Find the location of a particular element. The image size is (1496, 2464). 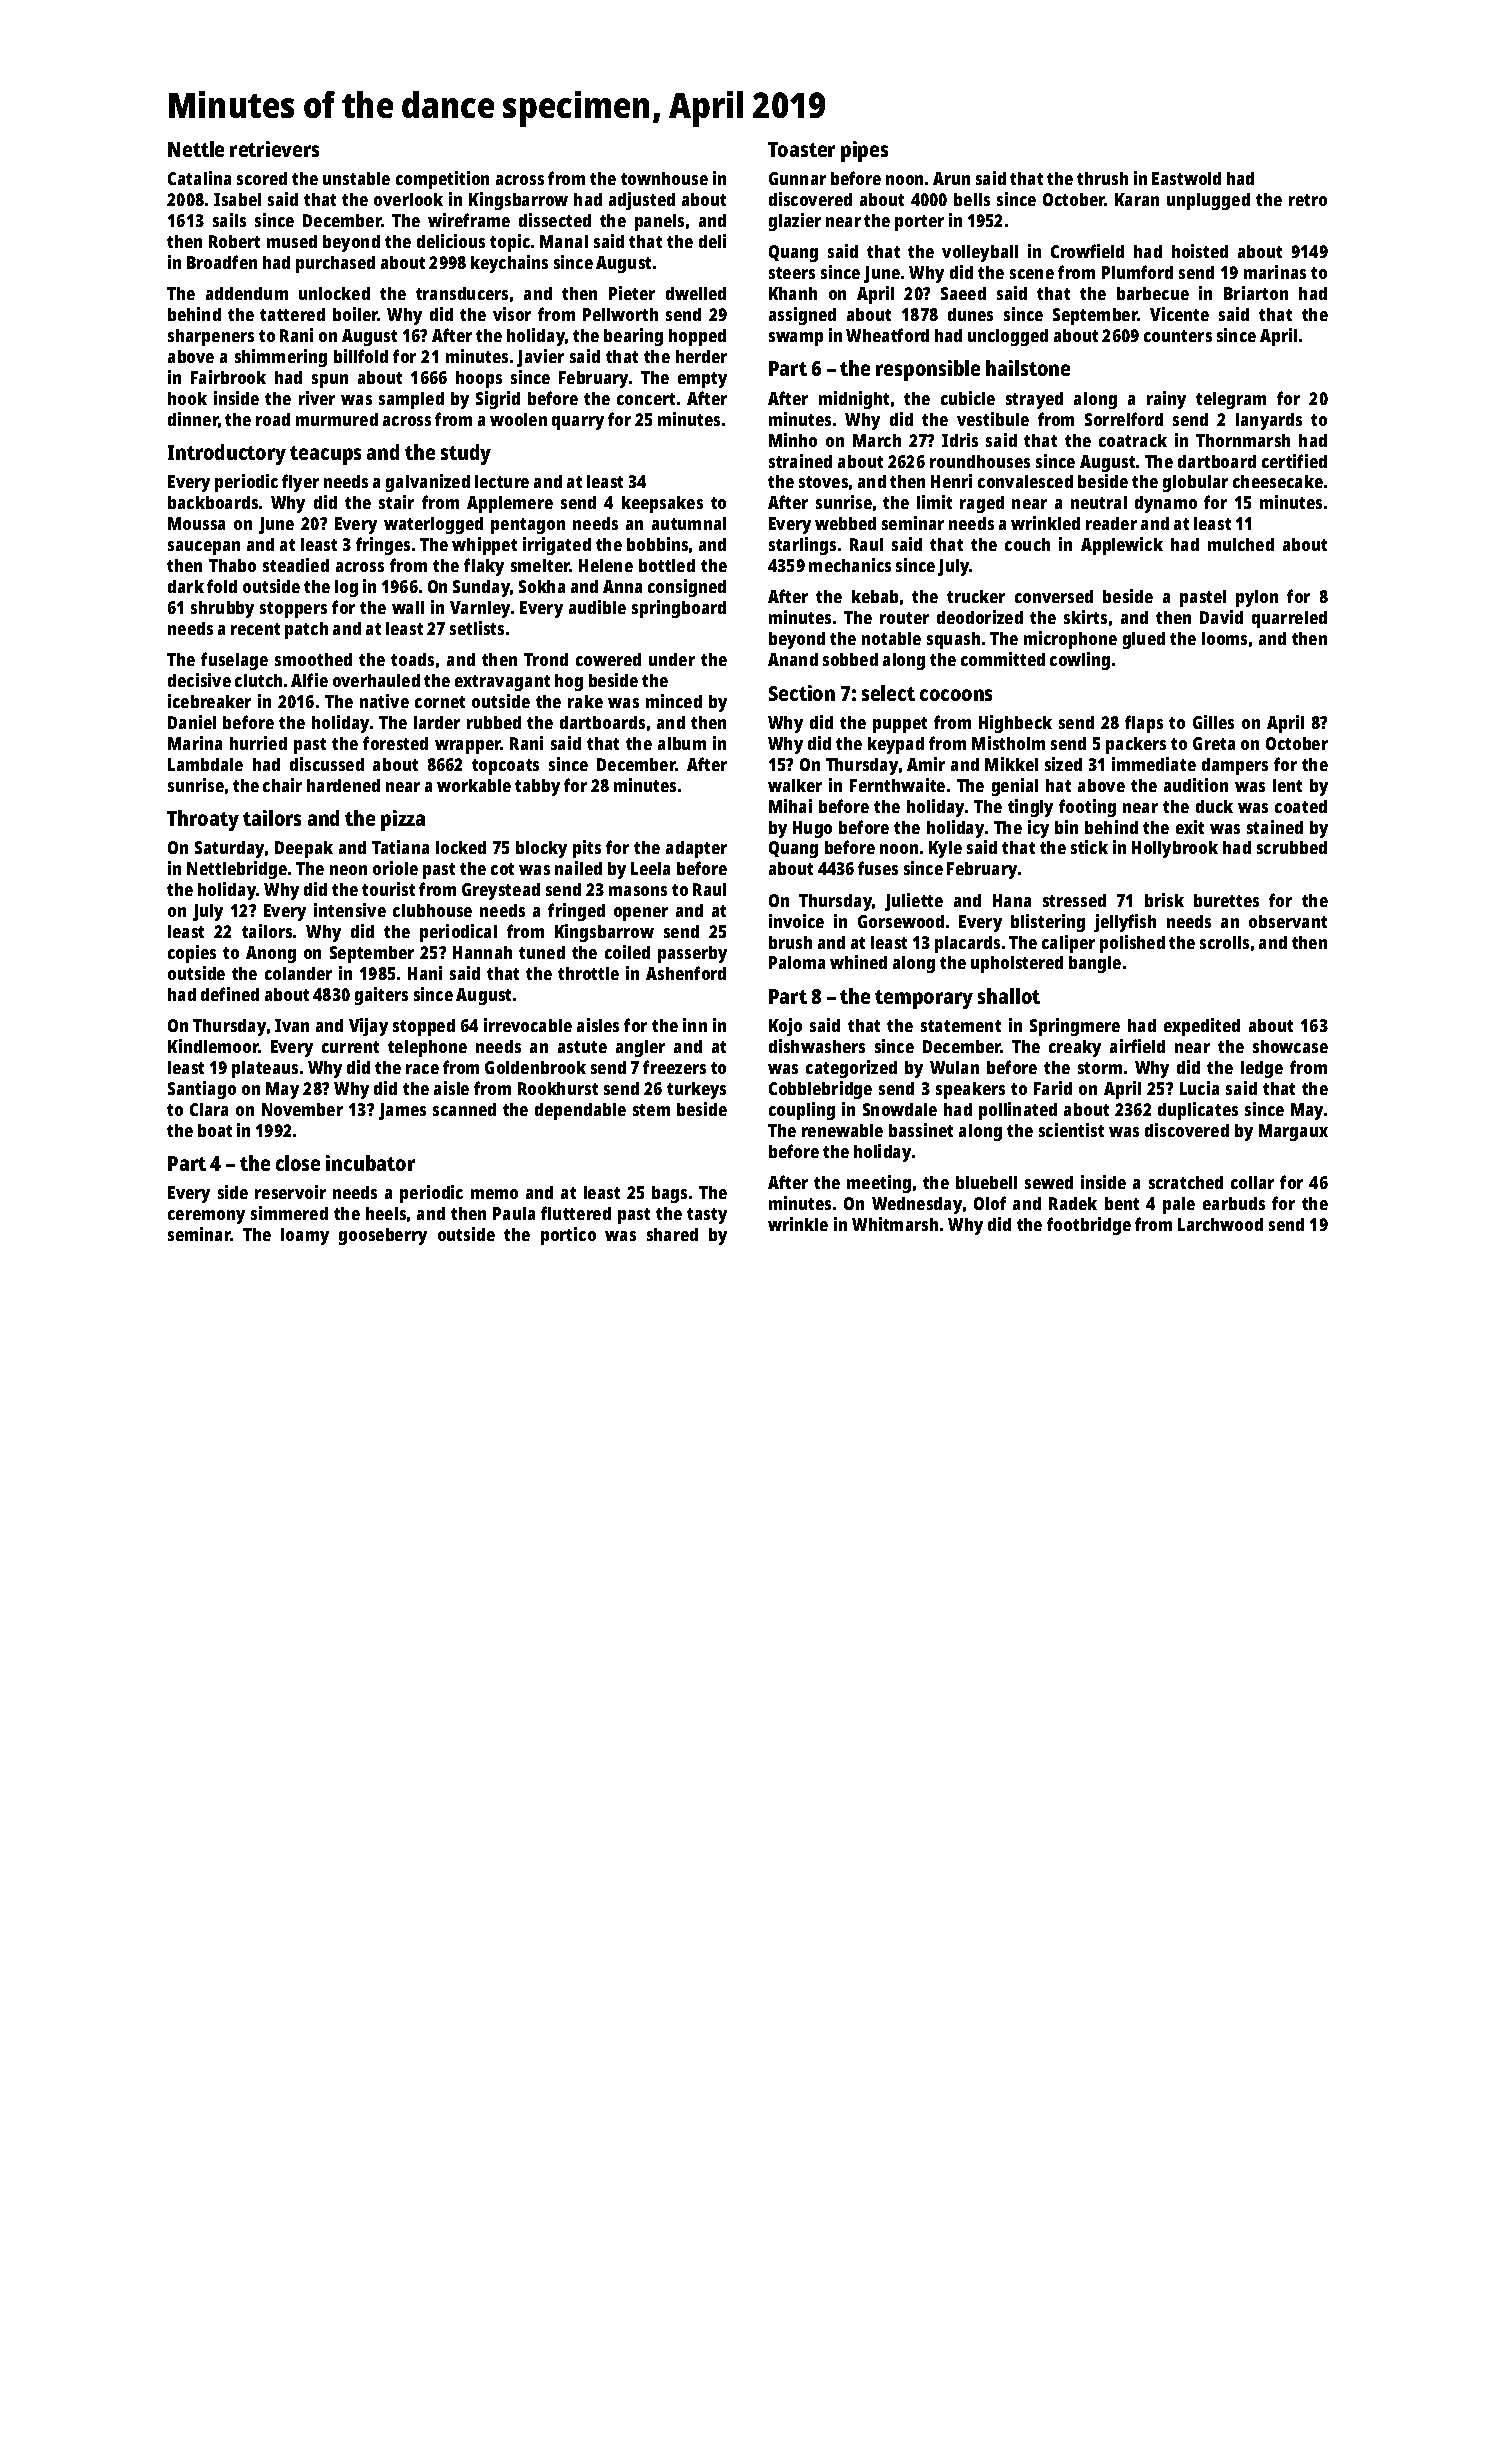

starlings is located at coordinates (802, 546).
